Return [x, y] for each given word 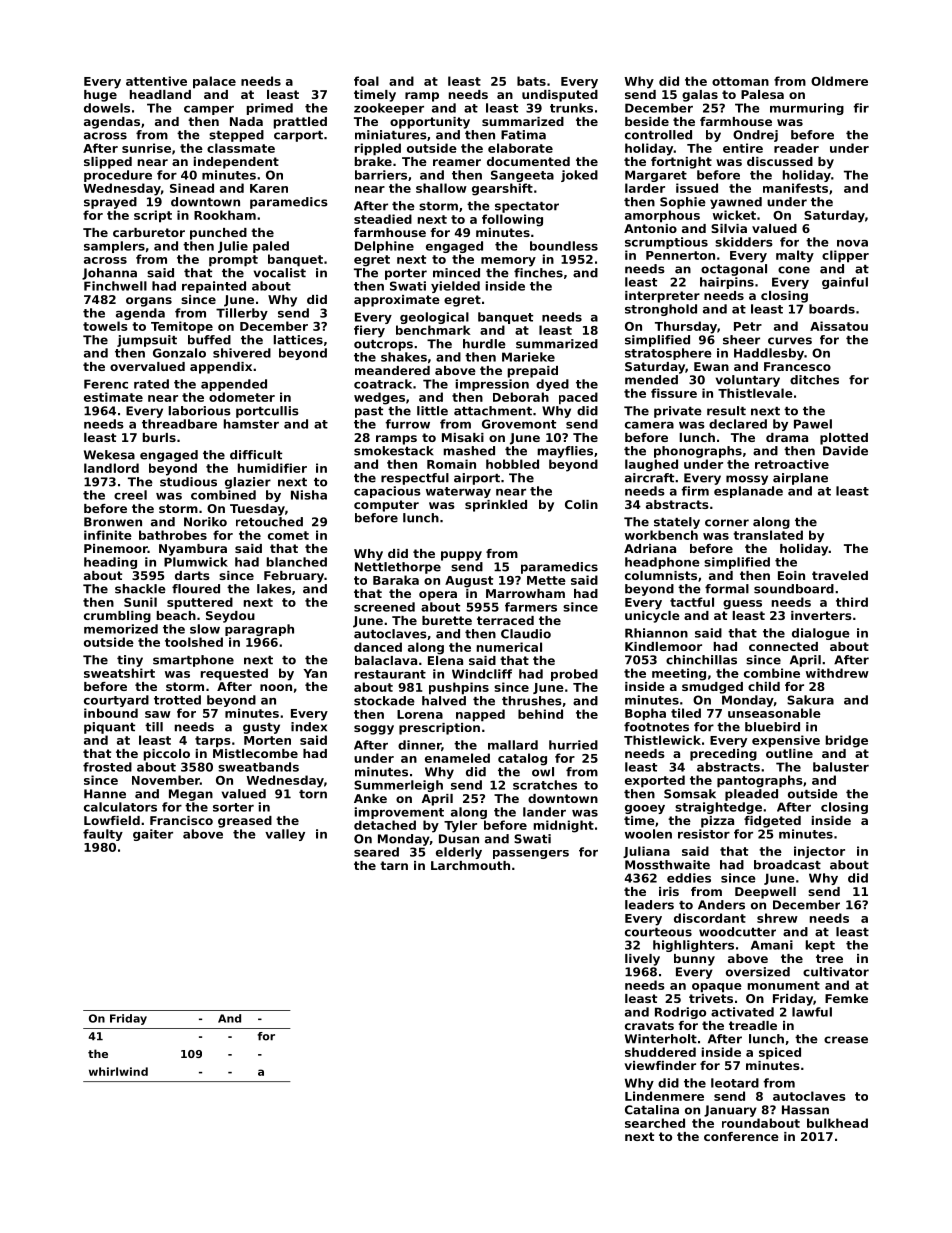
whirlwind [118, 1071]
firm [695, 491]
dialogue [821, 634]
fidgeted [772, 822]
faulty [103, 835]
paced [578, 398]
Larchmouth [470, 865]
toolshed [194, 642]
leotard [735, 1083]
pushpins [459, 688]
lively [642, 960]
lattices [298, 340]
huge [100, 96]
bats [531, 81]
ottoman [740, 81]
